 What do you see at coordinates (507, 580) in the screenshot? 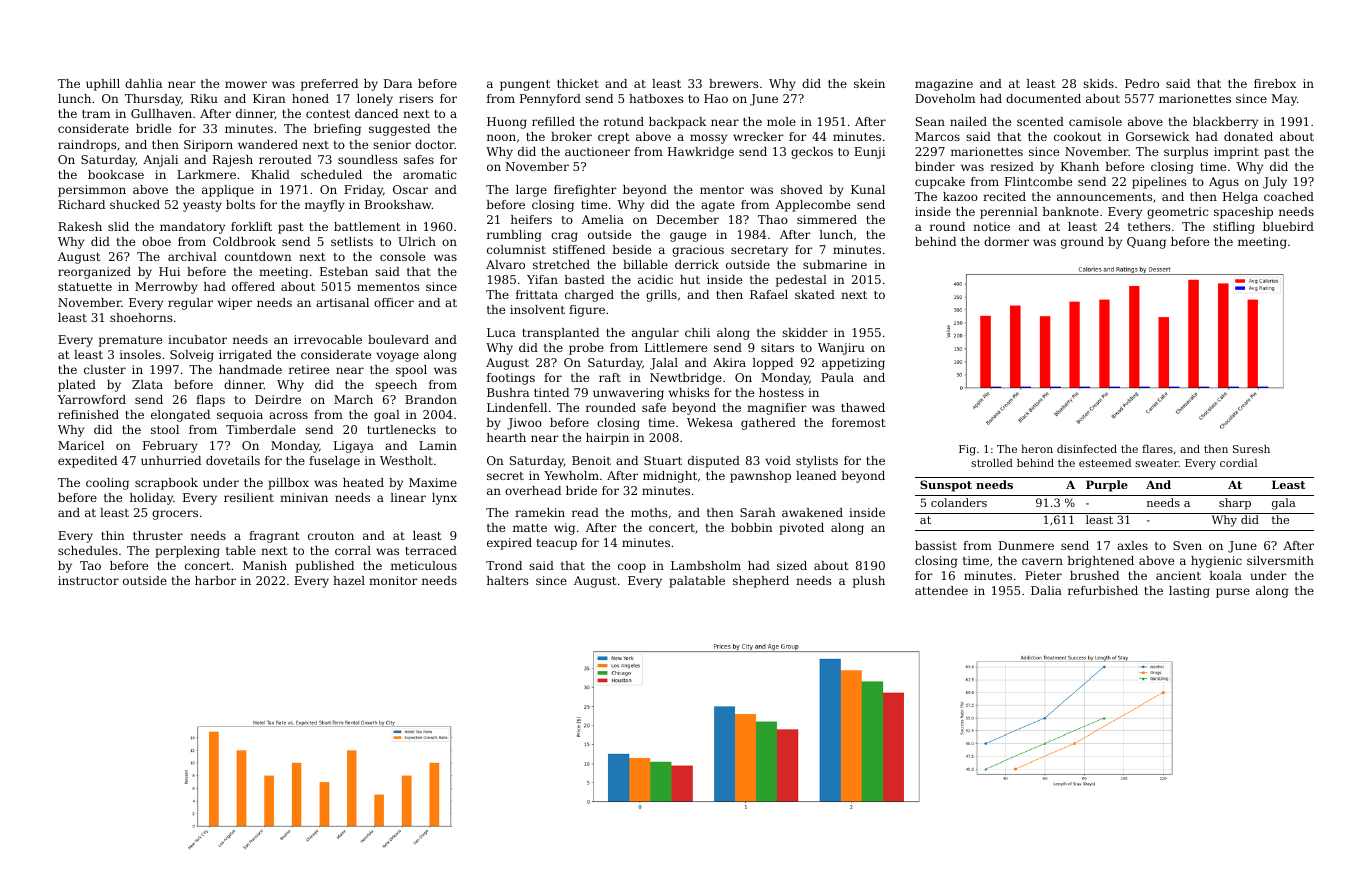
I see `halters` at bounding box center [507, 580].
